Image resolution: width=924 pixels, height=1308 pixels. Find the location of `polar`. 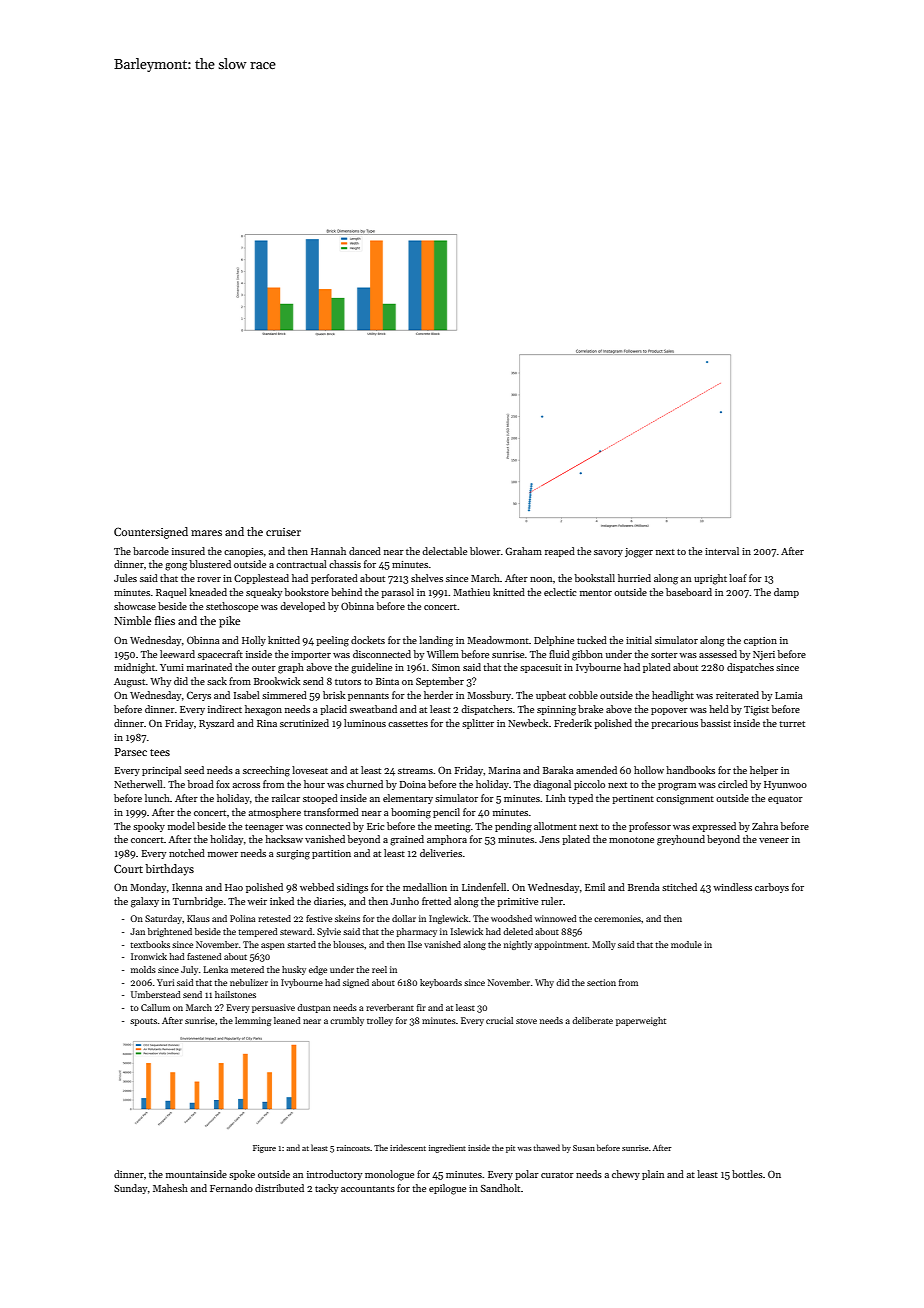

polar is located at coordinates (527, 1175).
